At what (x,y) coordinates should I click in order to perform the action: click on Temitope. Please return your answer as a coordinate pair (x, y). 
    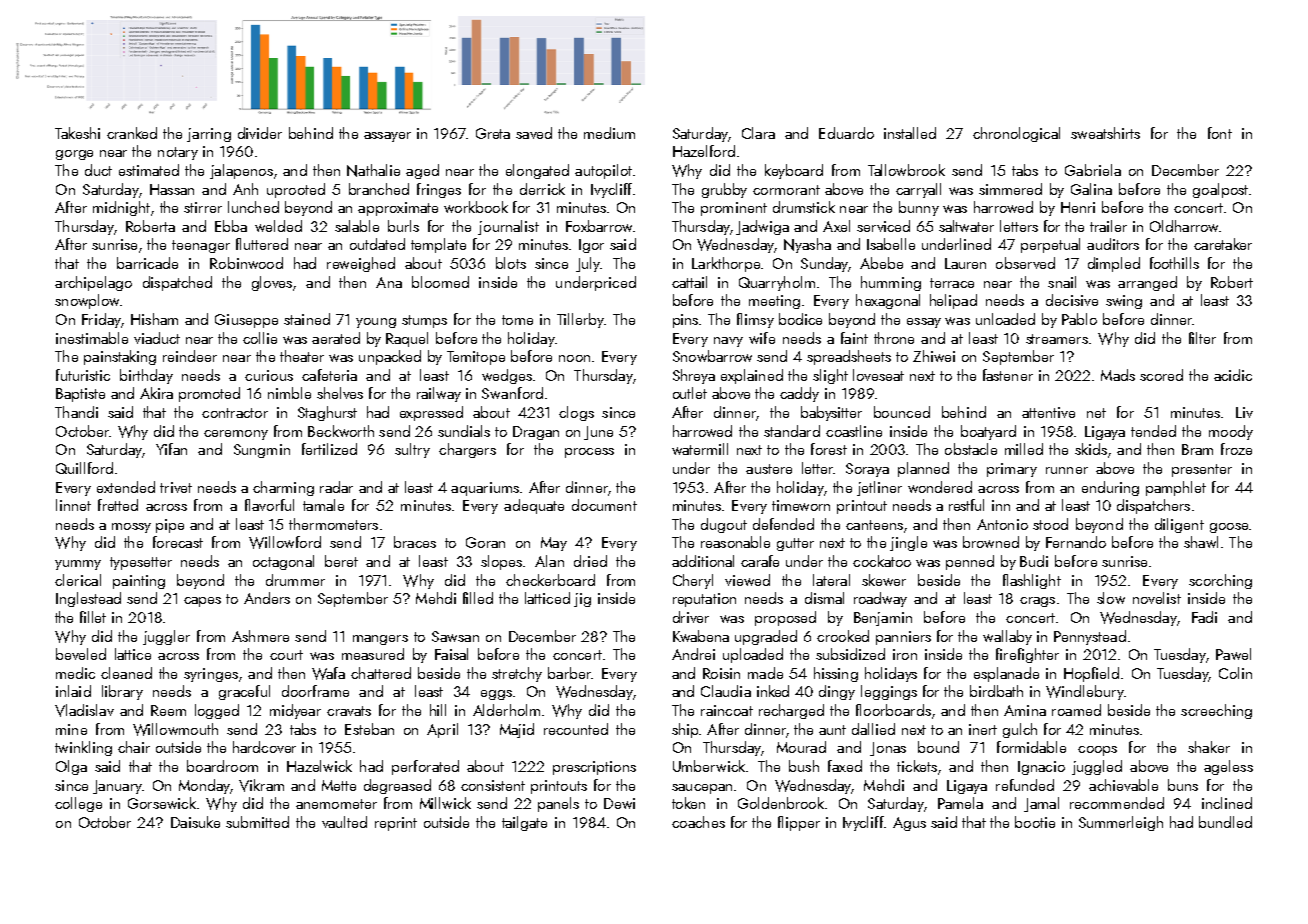
    Looking at the image, I should click on (476, 358).
